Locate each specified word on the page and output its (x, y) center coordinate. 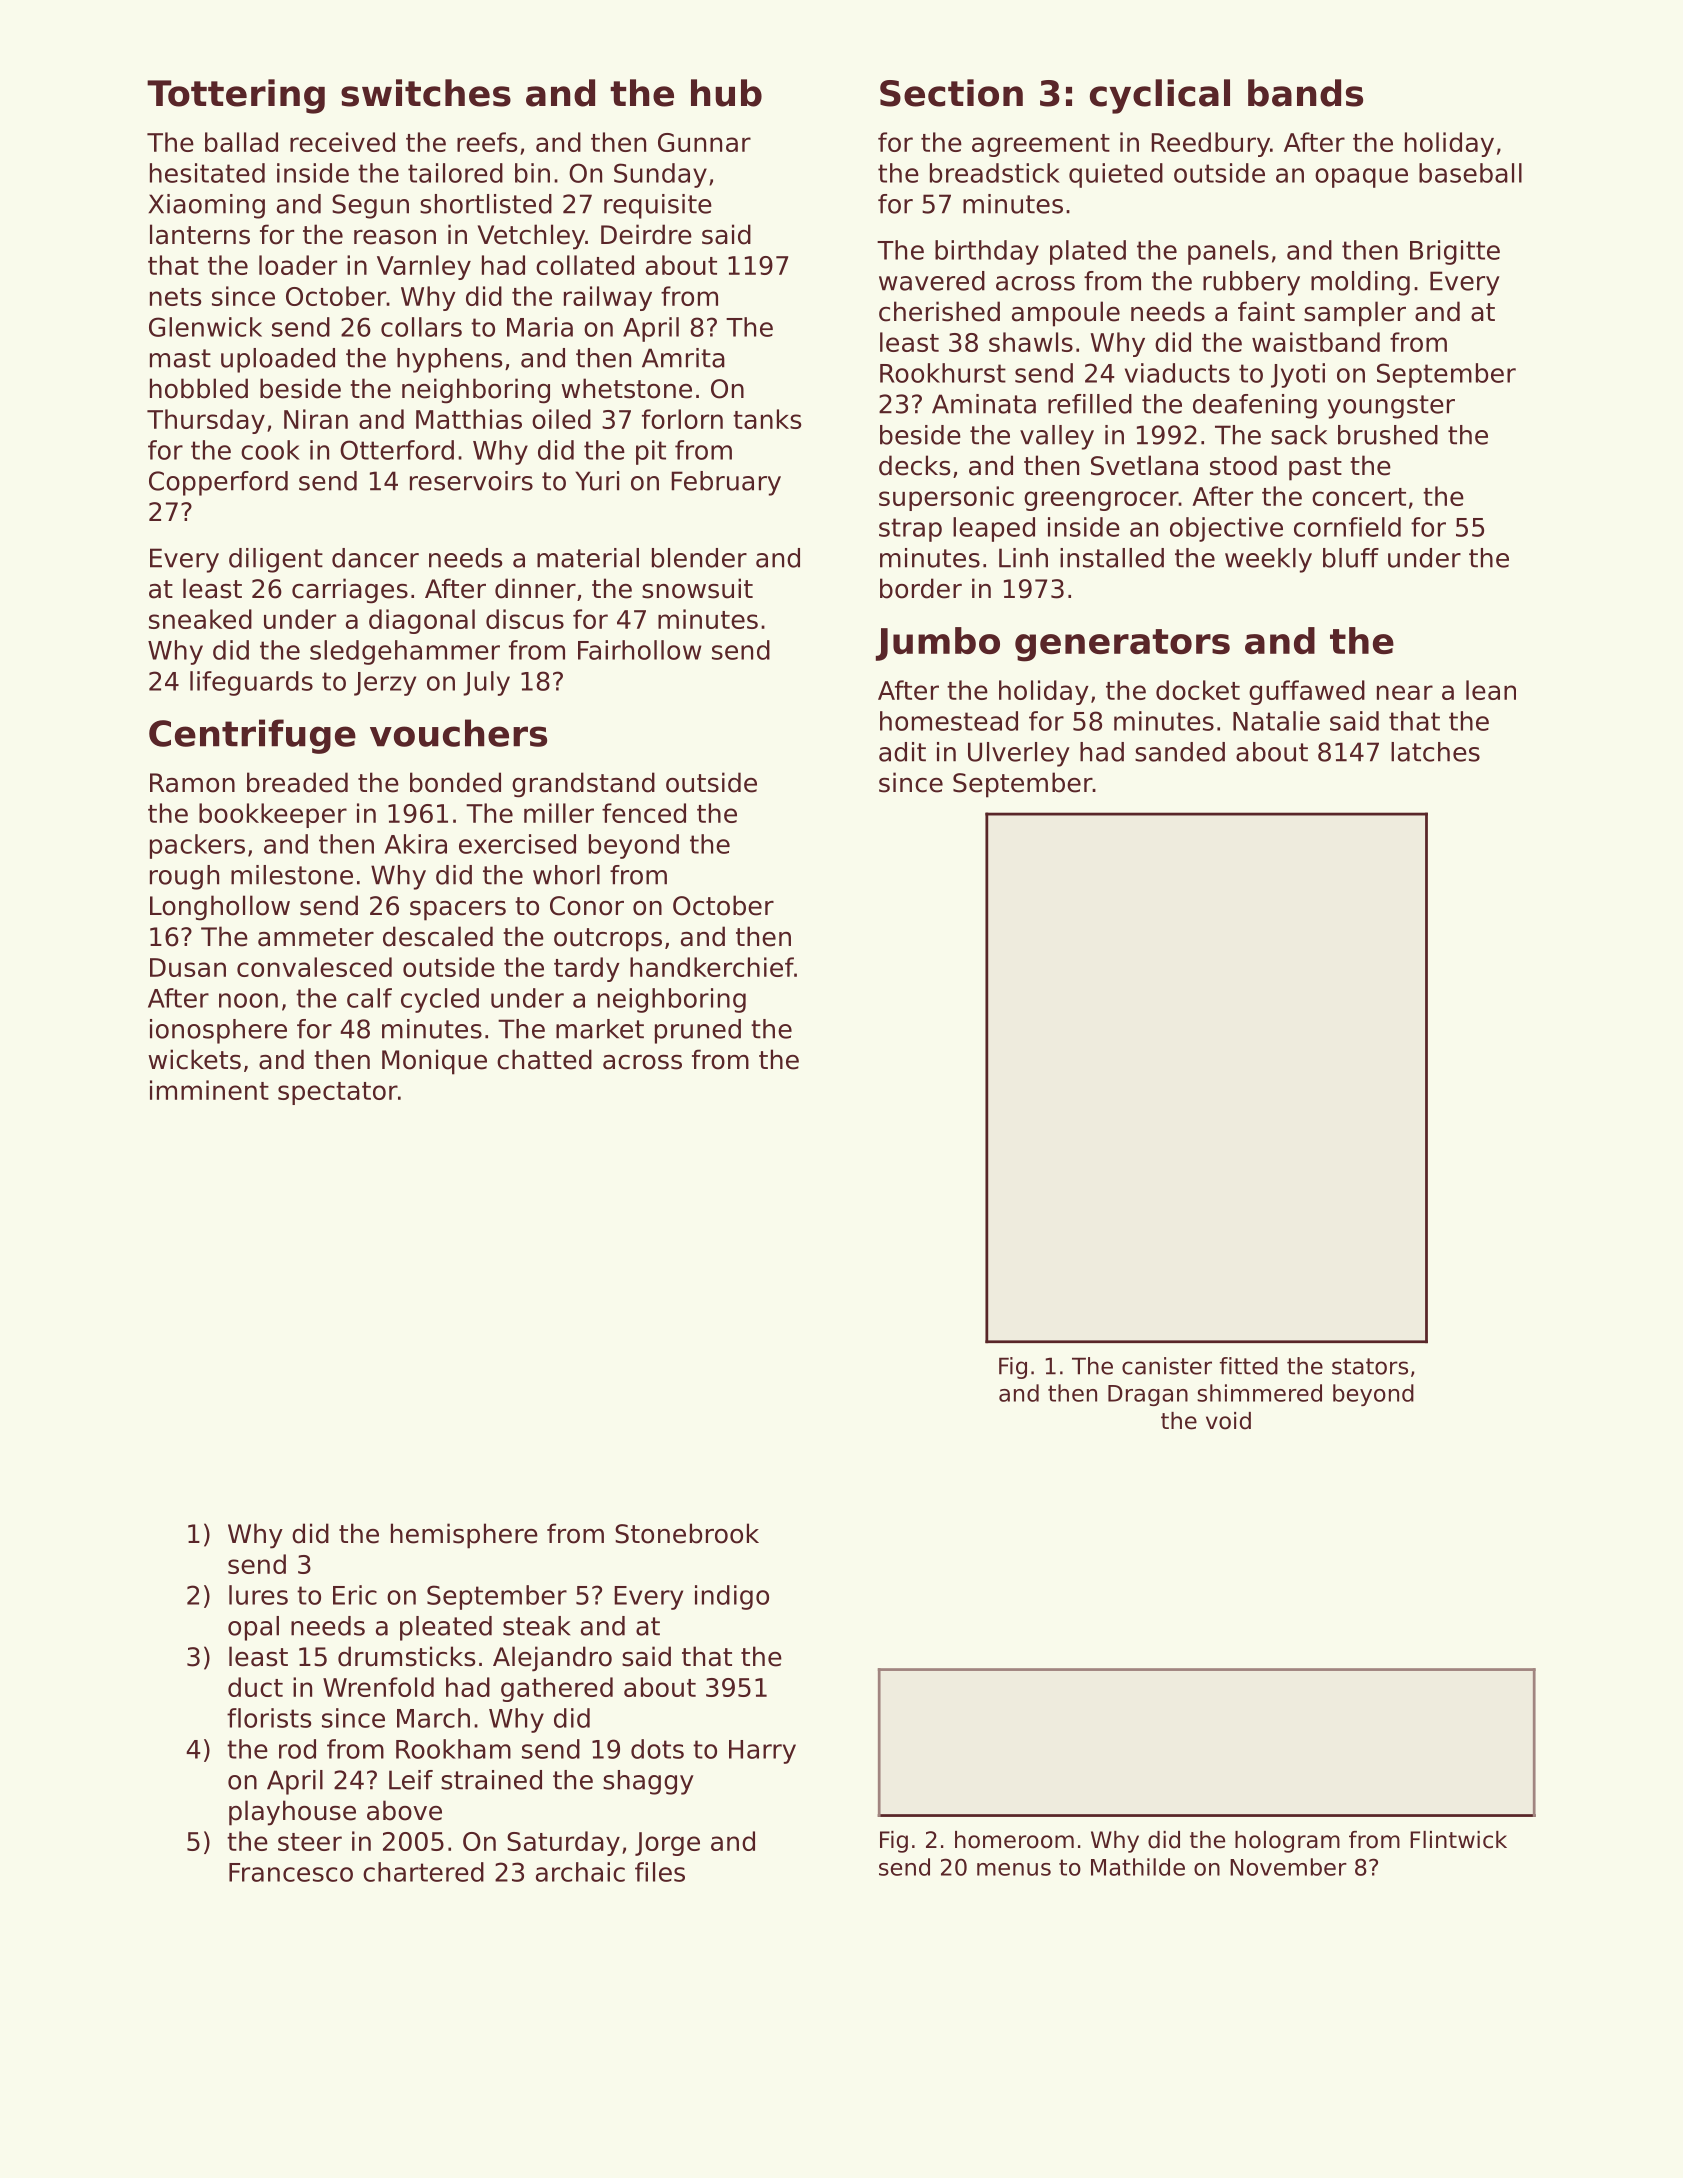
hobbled (199, 388)
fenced (644, 813)
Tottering (236, 96)
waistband (1316, 342)
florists (269, 1718)
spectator (338, 1093)
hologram (1287, 1842)
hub (726, 93)
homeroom (1014, 1840)
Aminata (984, 404)
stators (1370, 1366)
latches (1435, 752)
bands (1305, 93)
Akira (416, 844)
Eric (355, 1595)
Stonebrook (687, 1533)
